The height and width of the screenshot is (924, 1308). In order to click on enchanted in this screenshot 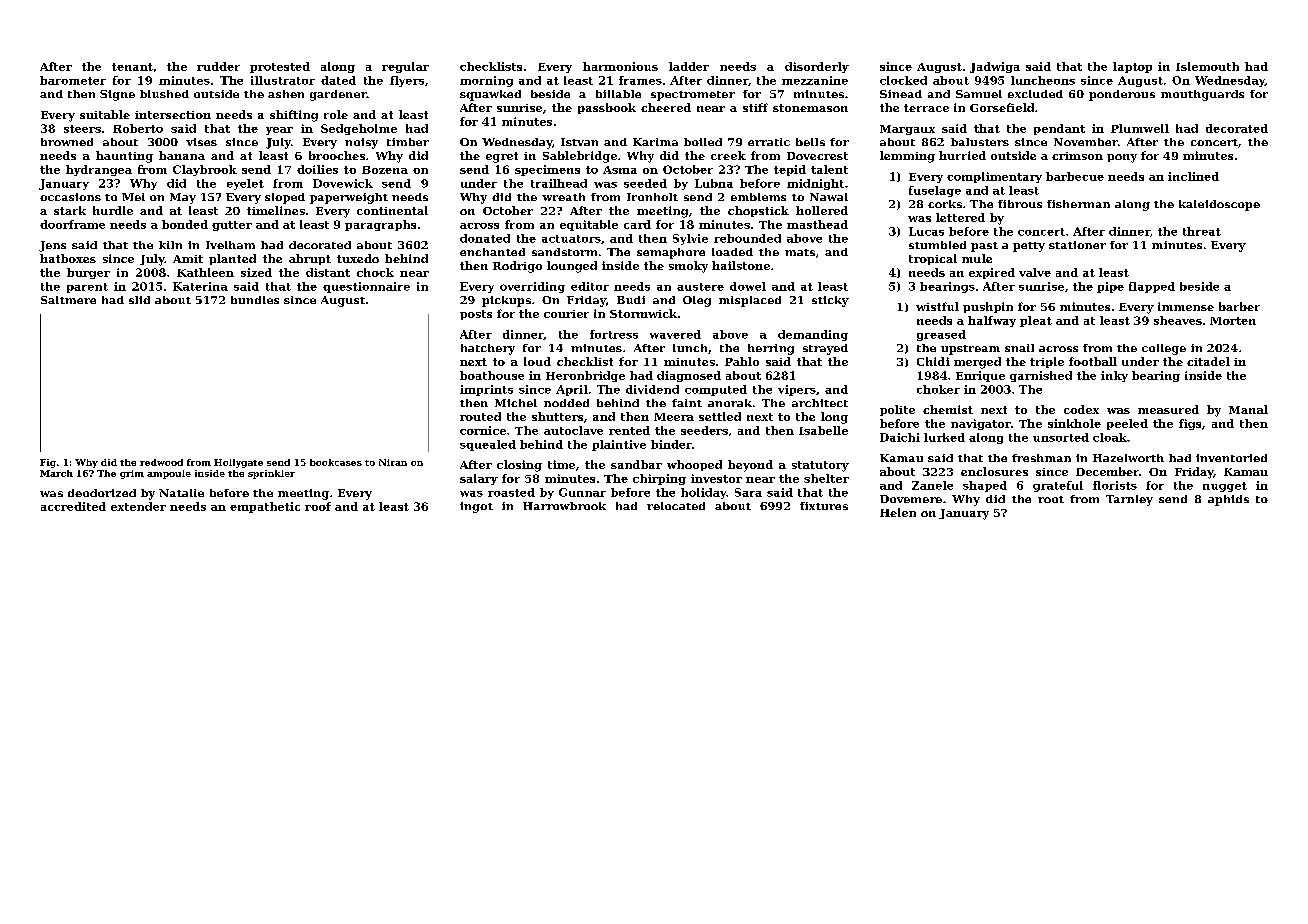, I will do `click(492, 252)`.
